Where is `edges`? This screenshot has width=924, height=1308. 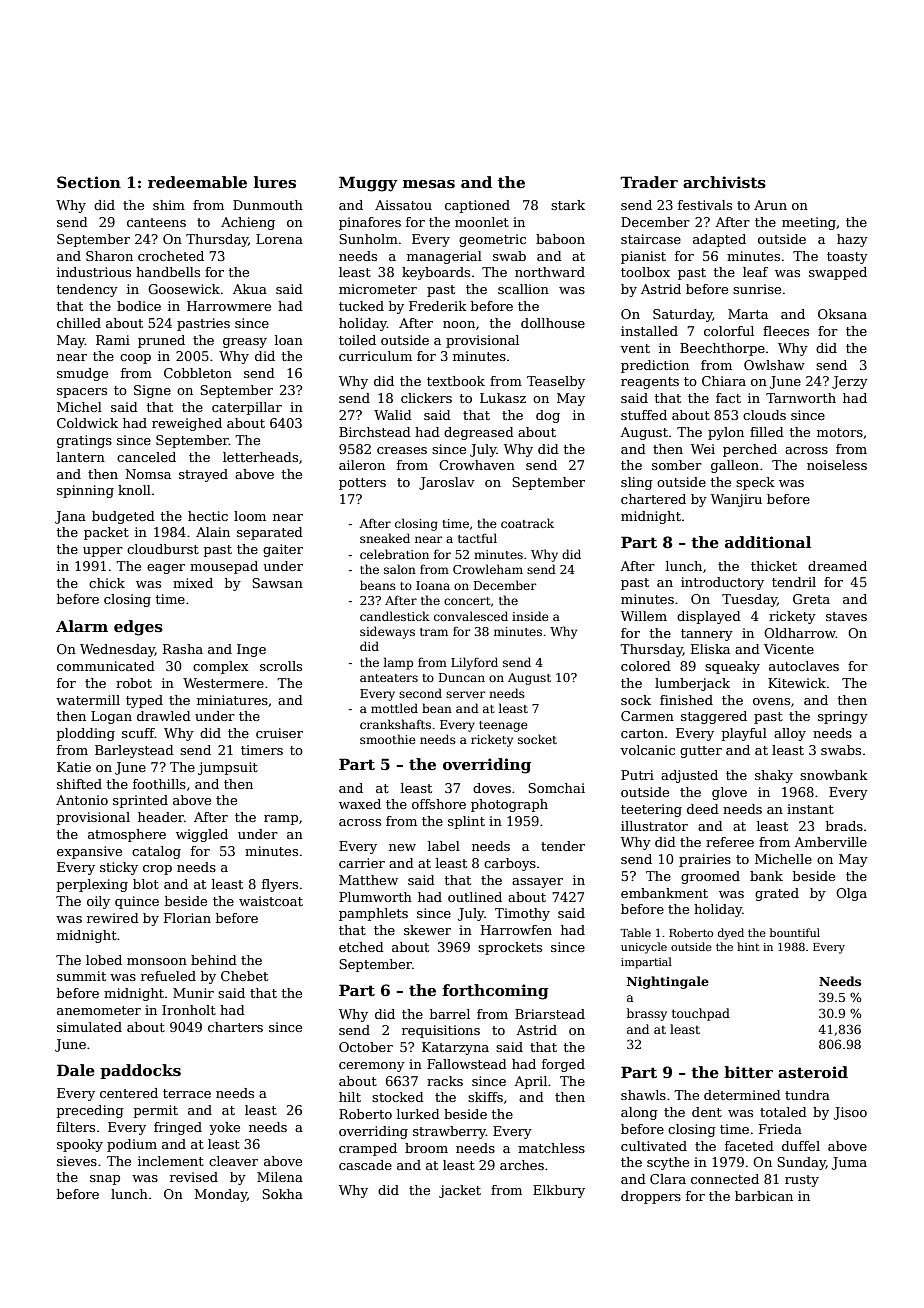 edges is located at coordinates (138, 628).
